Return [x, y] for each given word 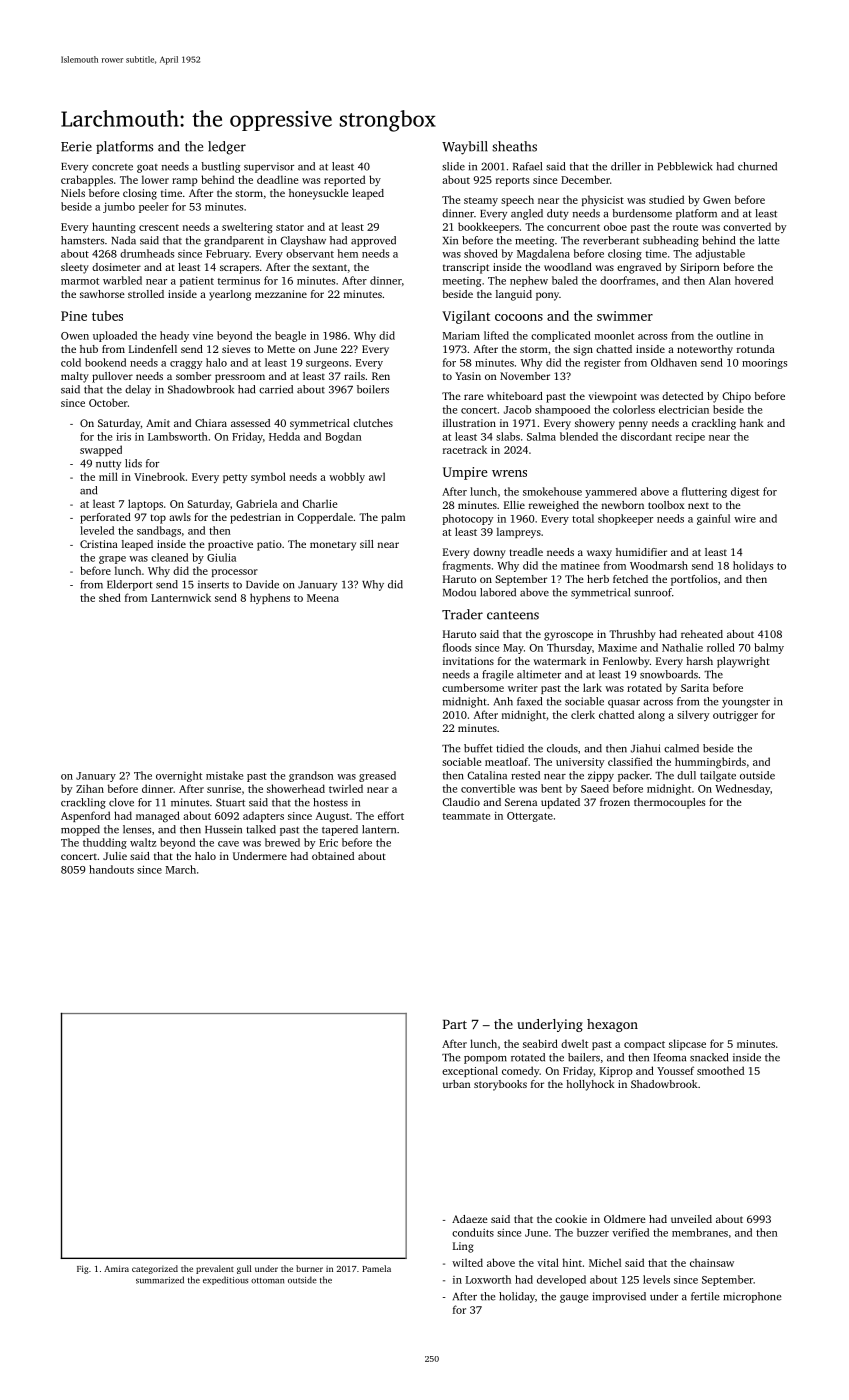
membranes [700, 1232]
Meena [323, 598]
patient [197, 282]
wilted [467, 1262]
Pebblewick [685, 166]
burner [309, 1268]
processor [235, 573]
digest [745, 492]
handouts [111, 869]
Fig [83, 1269]
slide [453, 166]
